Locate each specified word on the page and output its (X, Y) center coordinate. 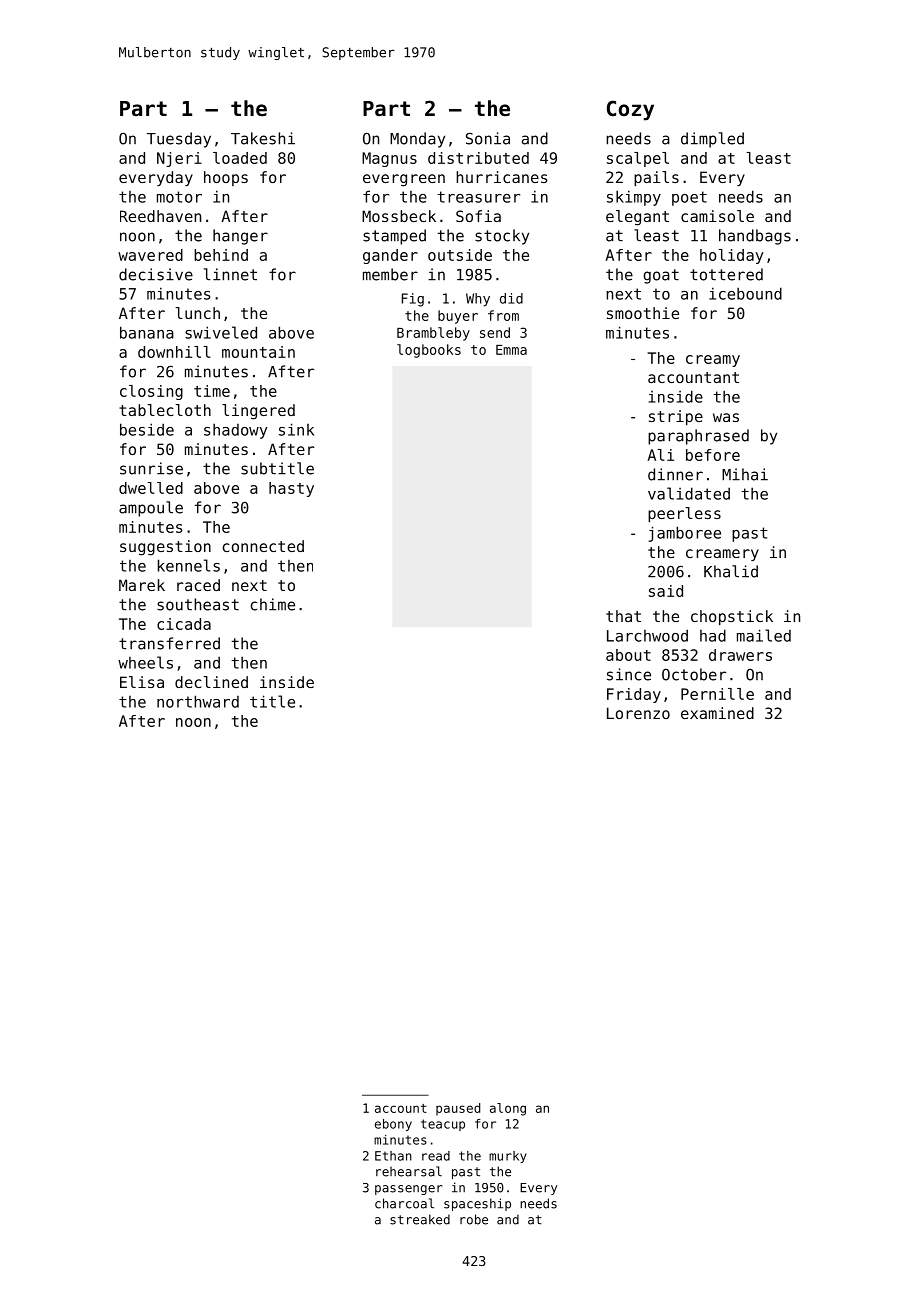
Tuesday (179, 140)
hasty (291, 489)
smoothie (643, 313)
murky (508, 1157)
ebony (393, 1125)
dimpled (712, 140)
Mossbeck (399, 216)
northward (198, 701)
